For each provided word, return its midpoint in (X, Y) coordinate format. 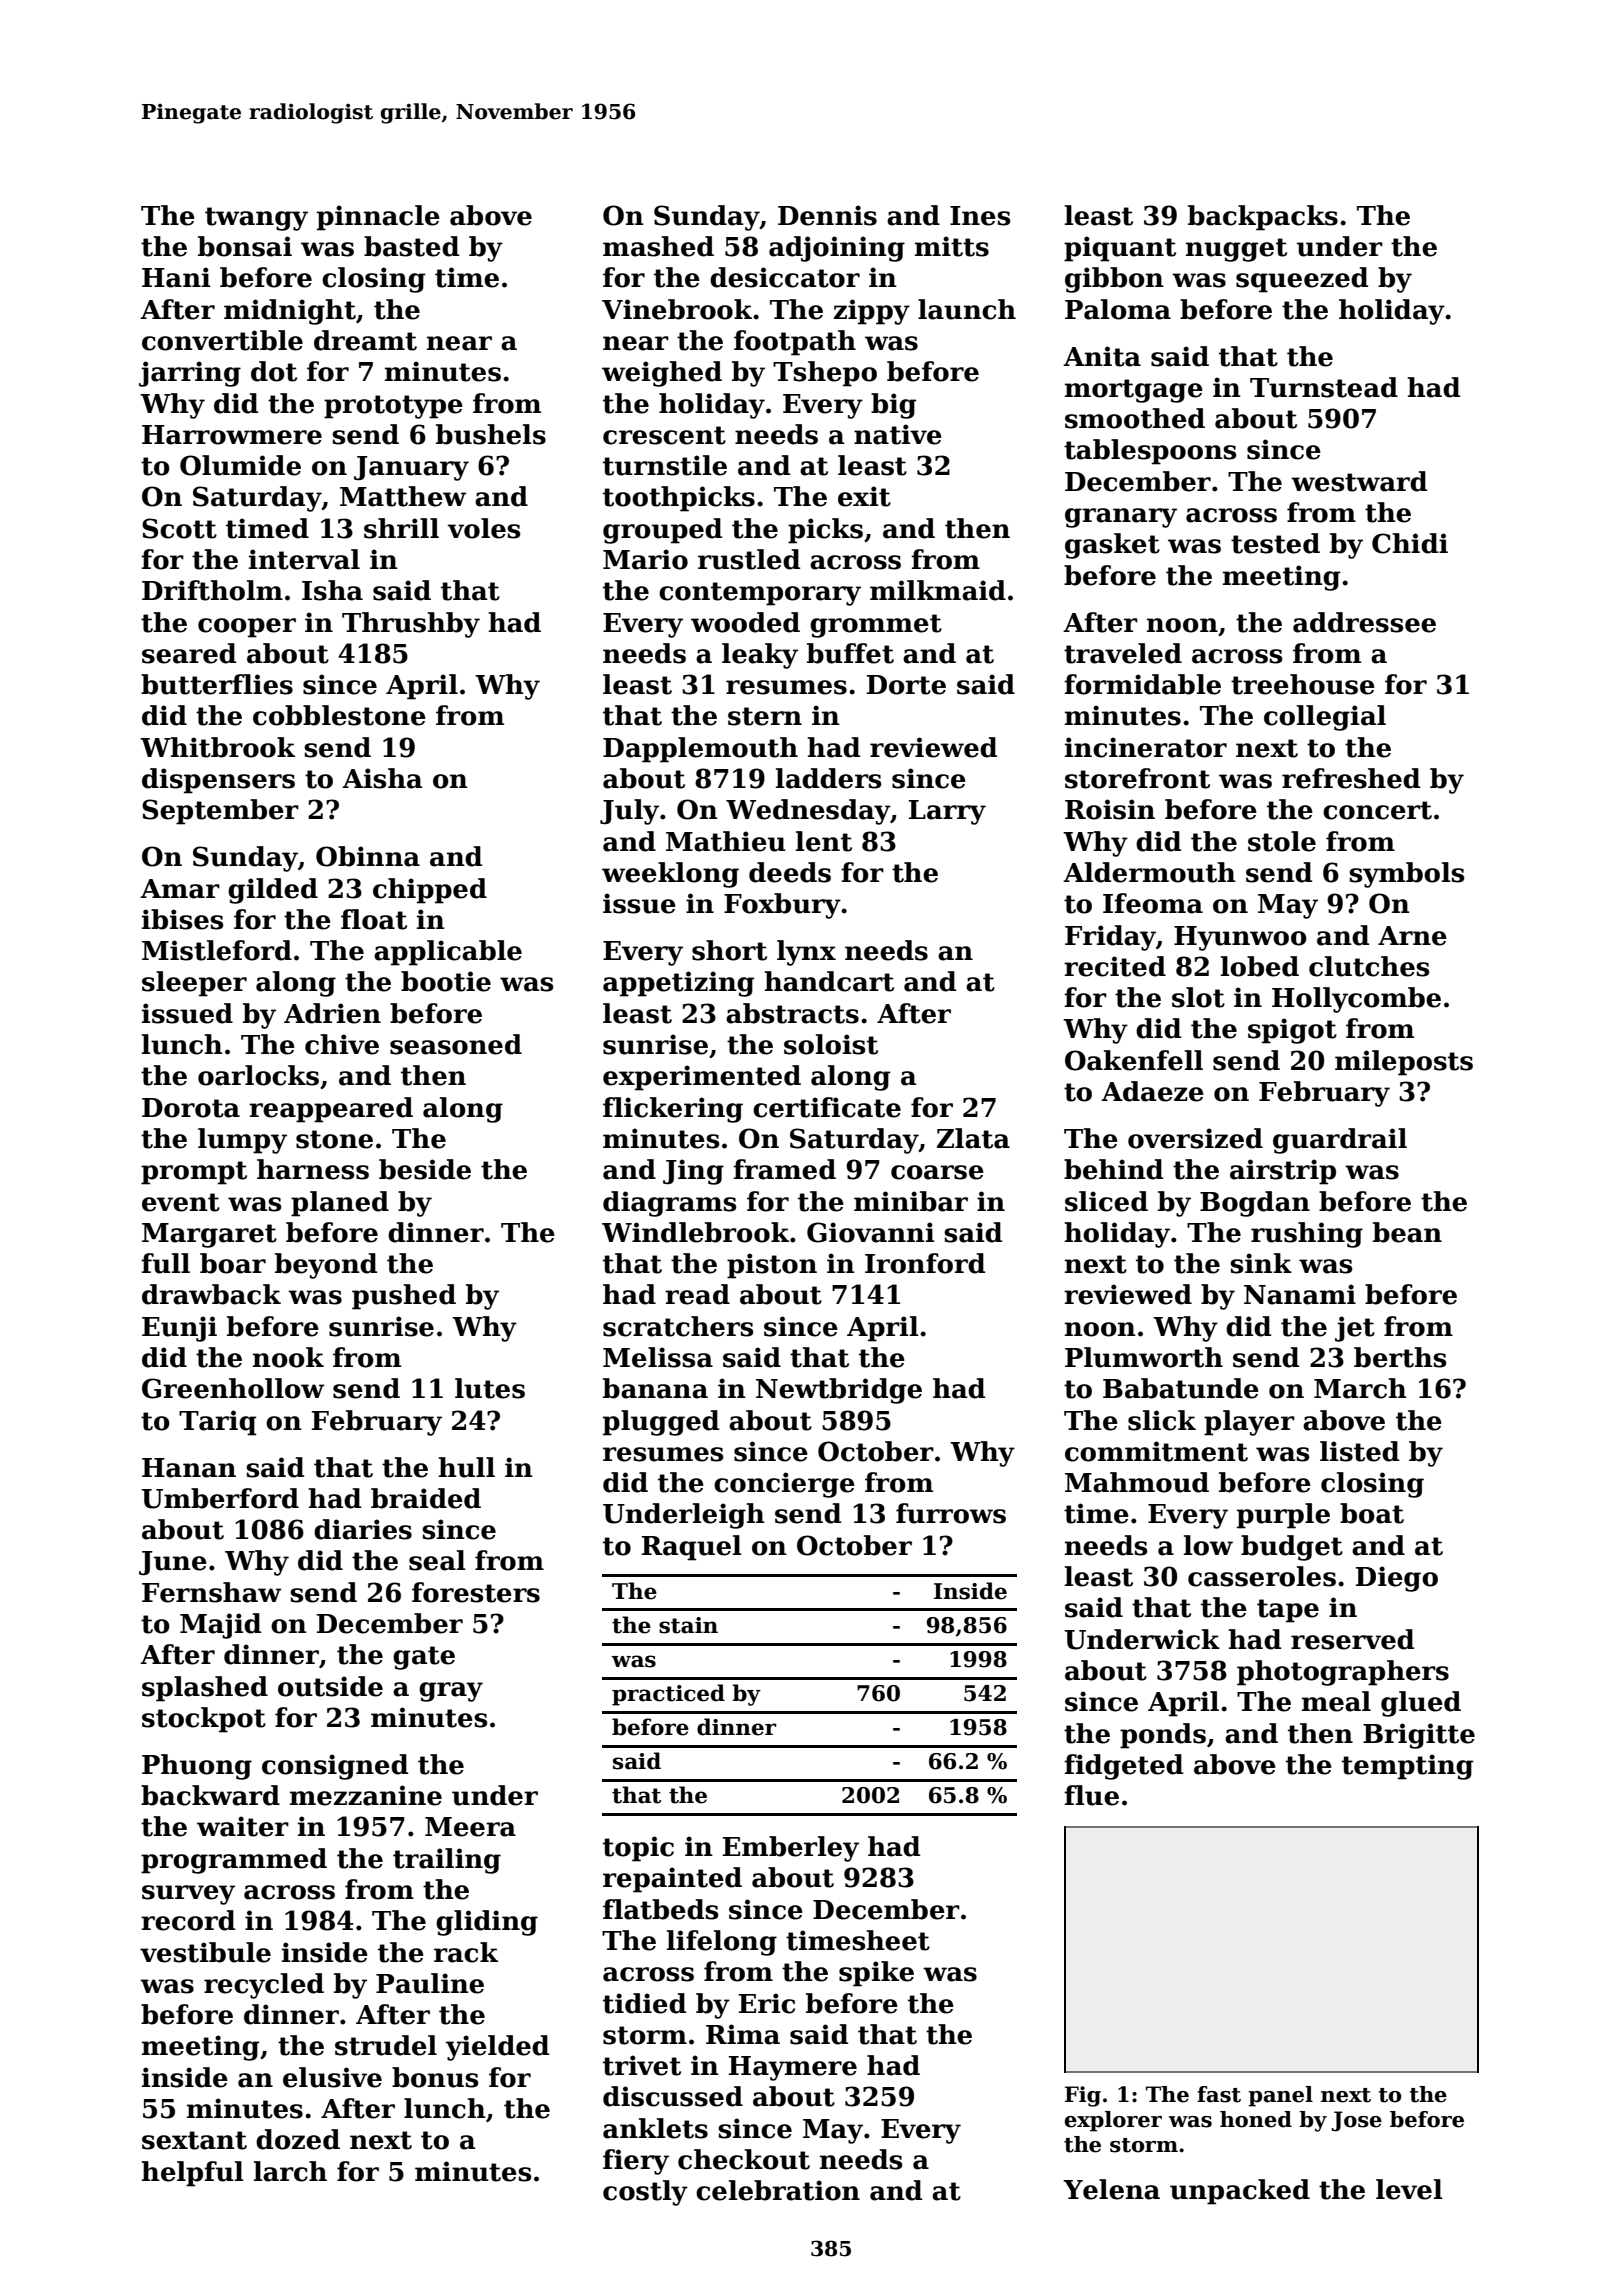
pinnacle (378, 218)
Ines (980, 216)
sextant (194, 2140)
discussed (673, 2096)
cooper (247, 628)
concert (1377, 810)
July (629, 812)
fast (1219, 2094)
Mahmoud (1137, 1482)
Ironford (925, 1263)
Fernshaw (211, 1592)
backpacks (1263, 218)
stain (688, 1625)
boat (1372, 1513)
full (165, 1263)
